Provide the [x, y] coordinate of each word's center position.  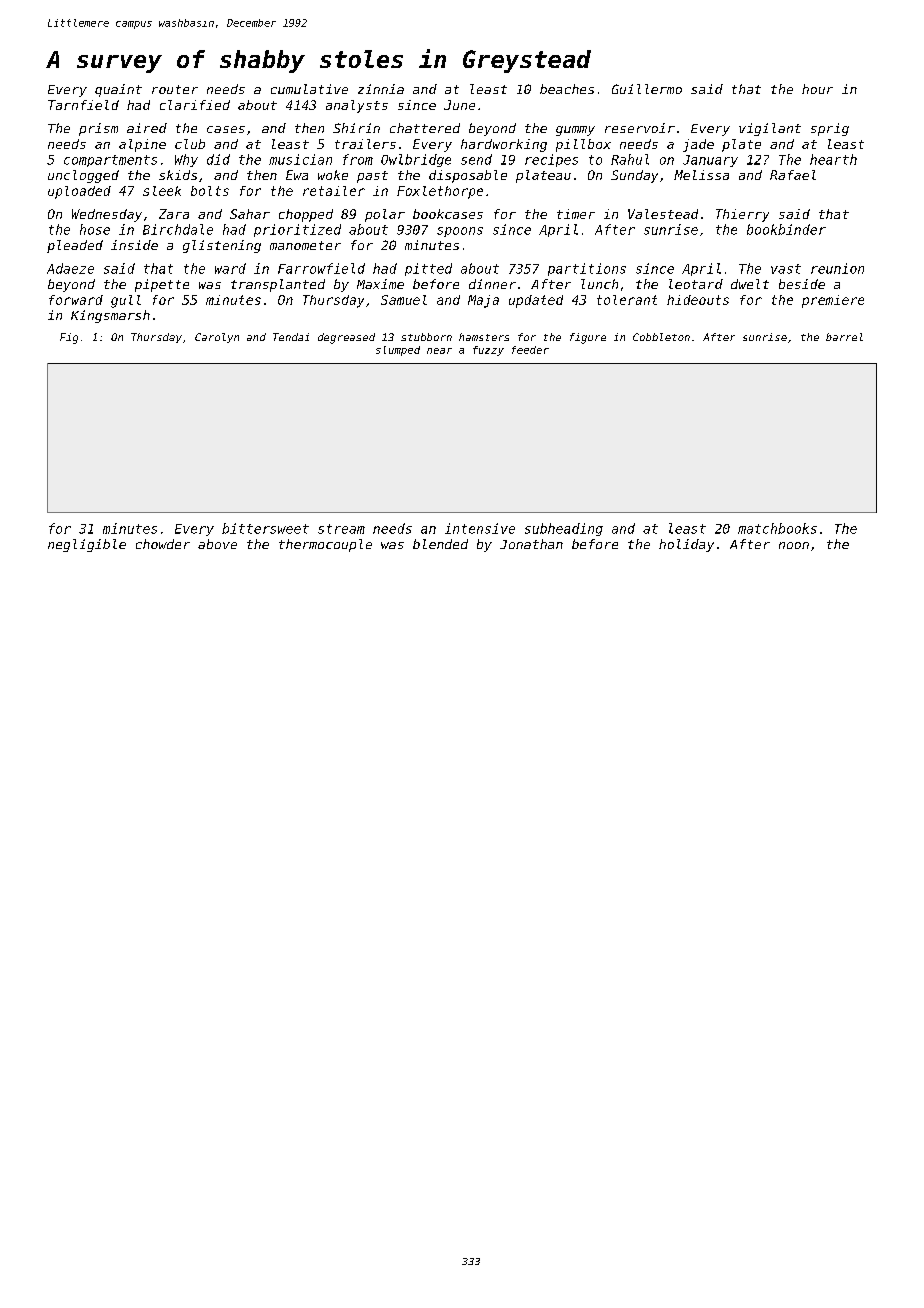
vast [786, 269]
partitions [587, 269]
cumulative [309, 89]
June [459, 105]
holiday [686, 545]
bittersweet [265, 528]
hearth [833, 159]
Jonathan [531, 544]
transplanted [278, 285]
